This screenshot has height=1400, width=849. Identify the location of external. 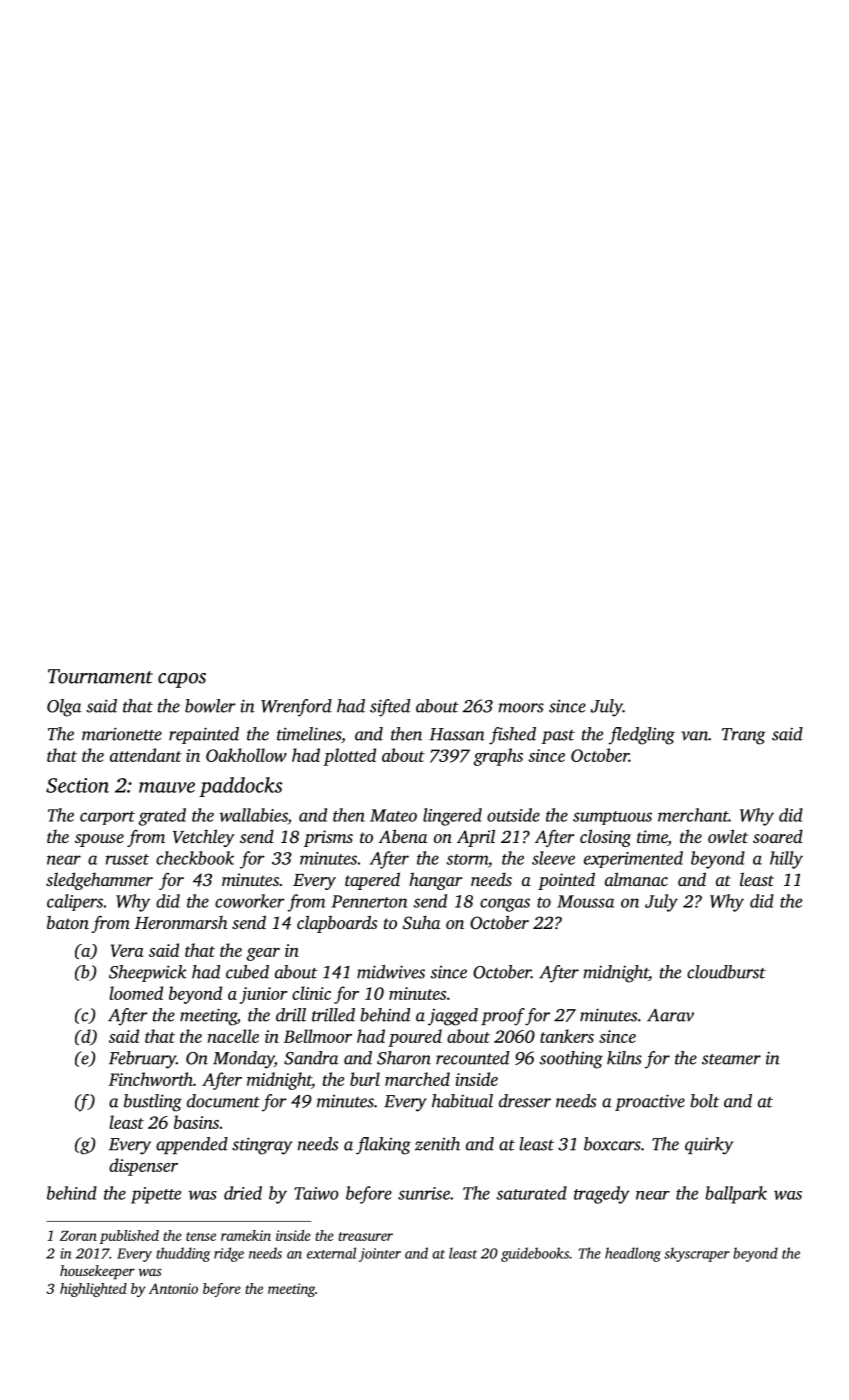
(331, 1253).
